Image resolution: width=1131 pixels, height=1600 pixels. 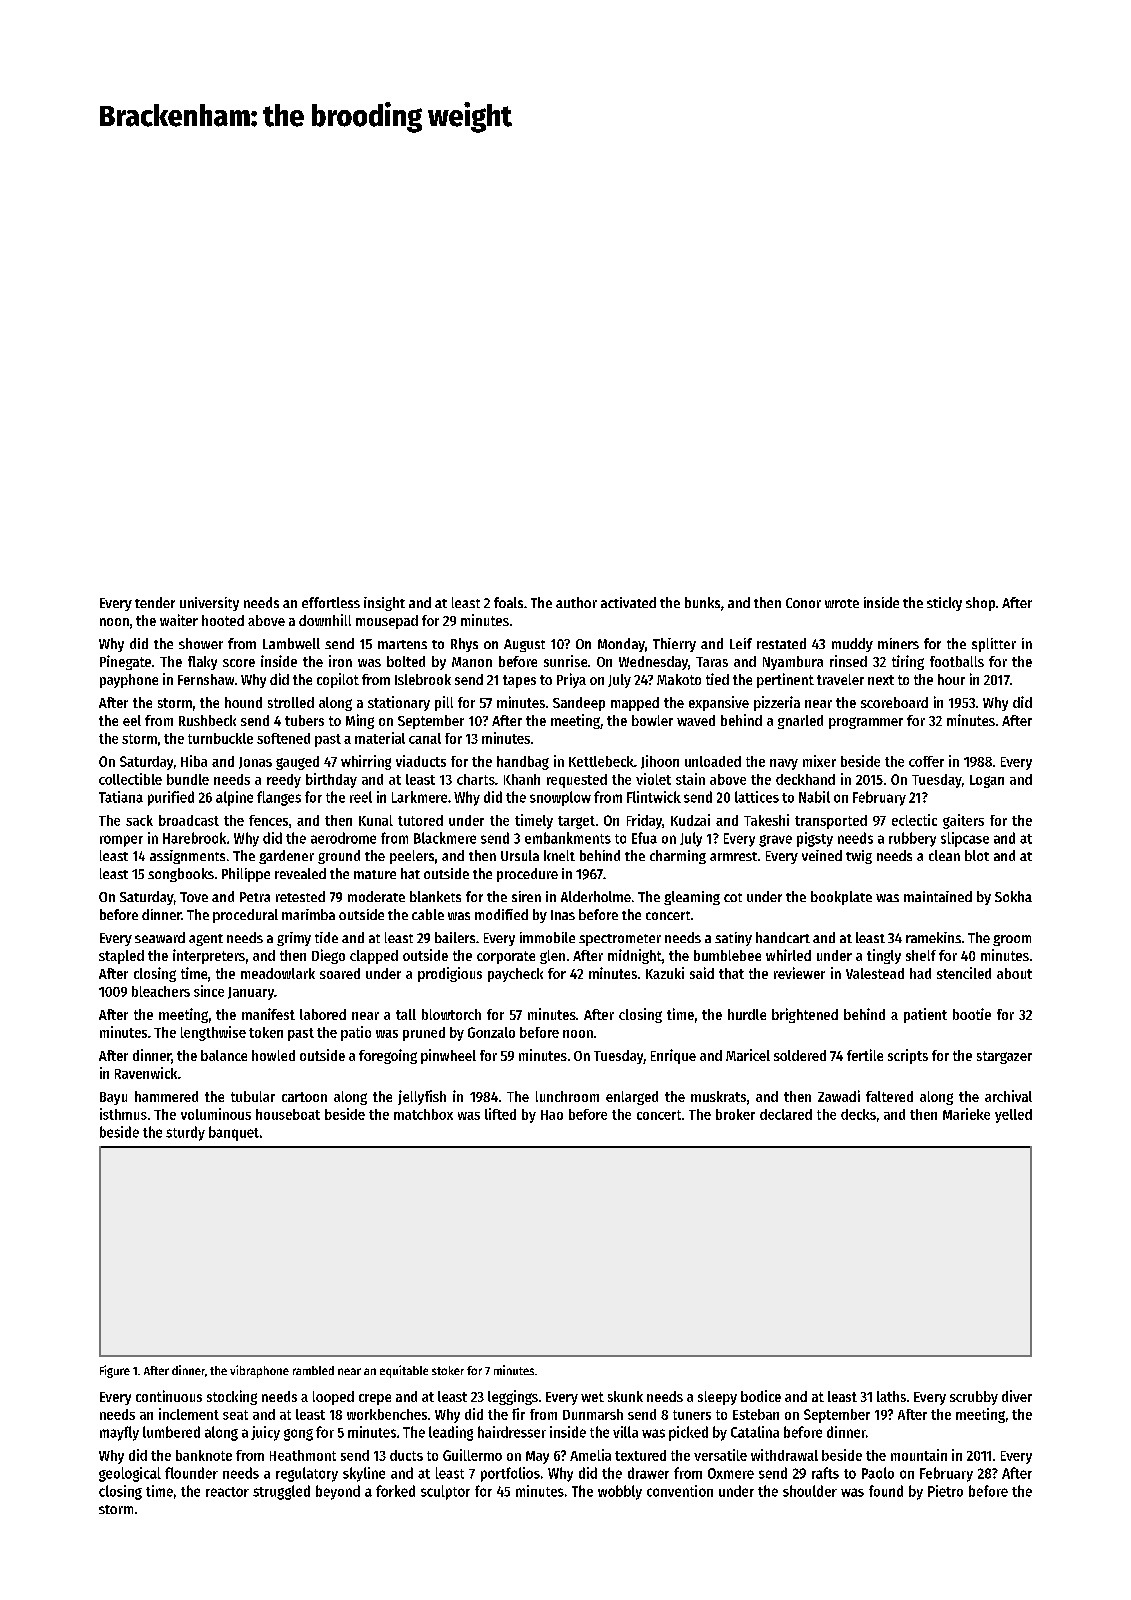 What do you see at coordinates (654, 797) in the screenshot?
I see `Flintwick` at bounding box center [654, 797].
